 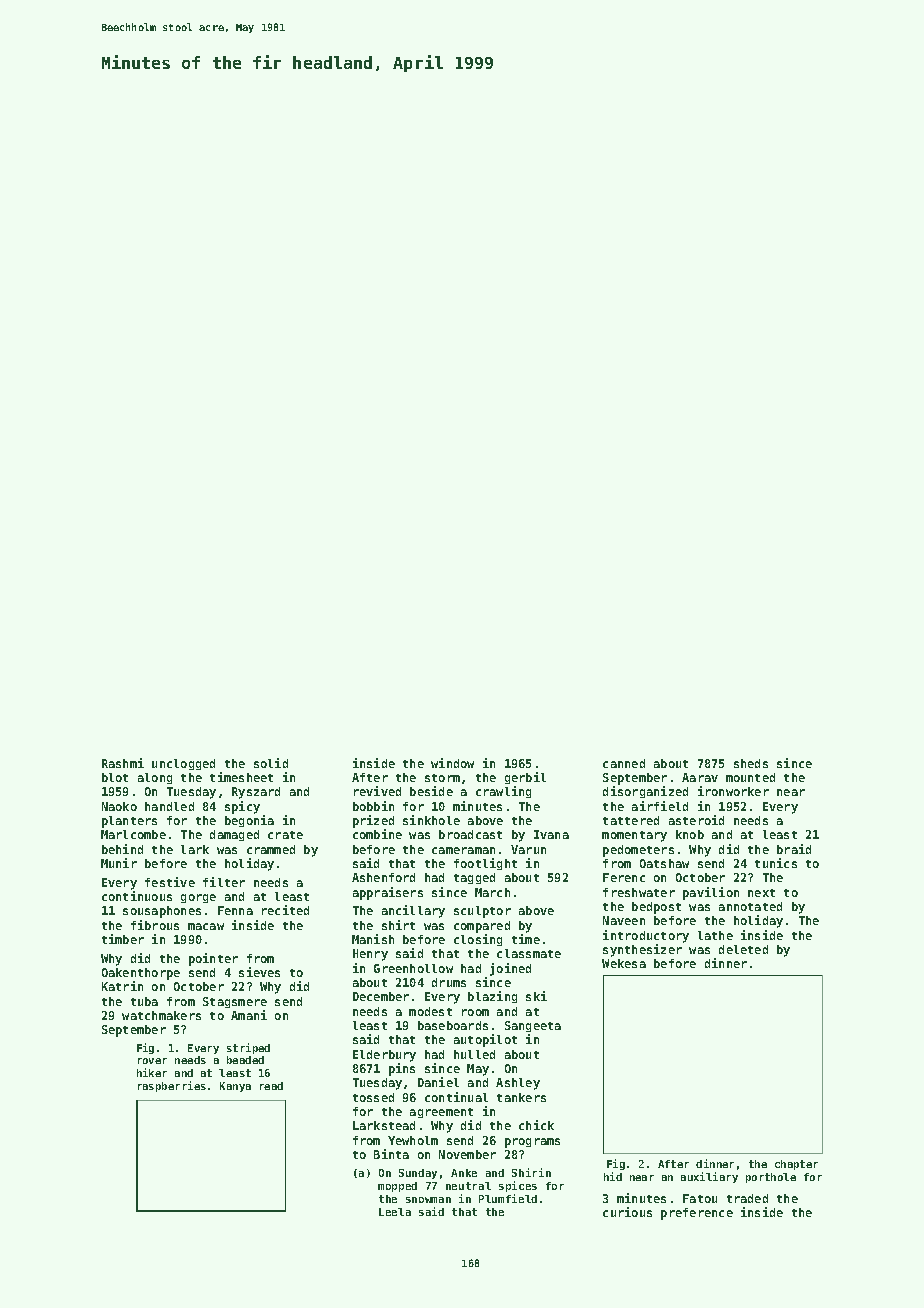 I want to click on crammed, so click(x=271, y=849).
